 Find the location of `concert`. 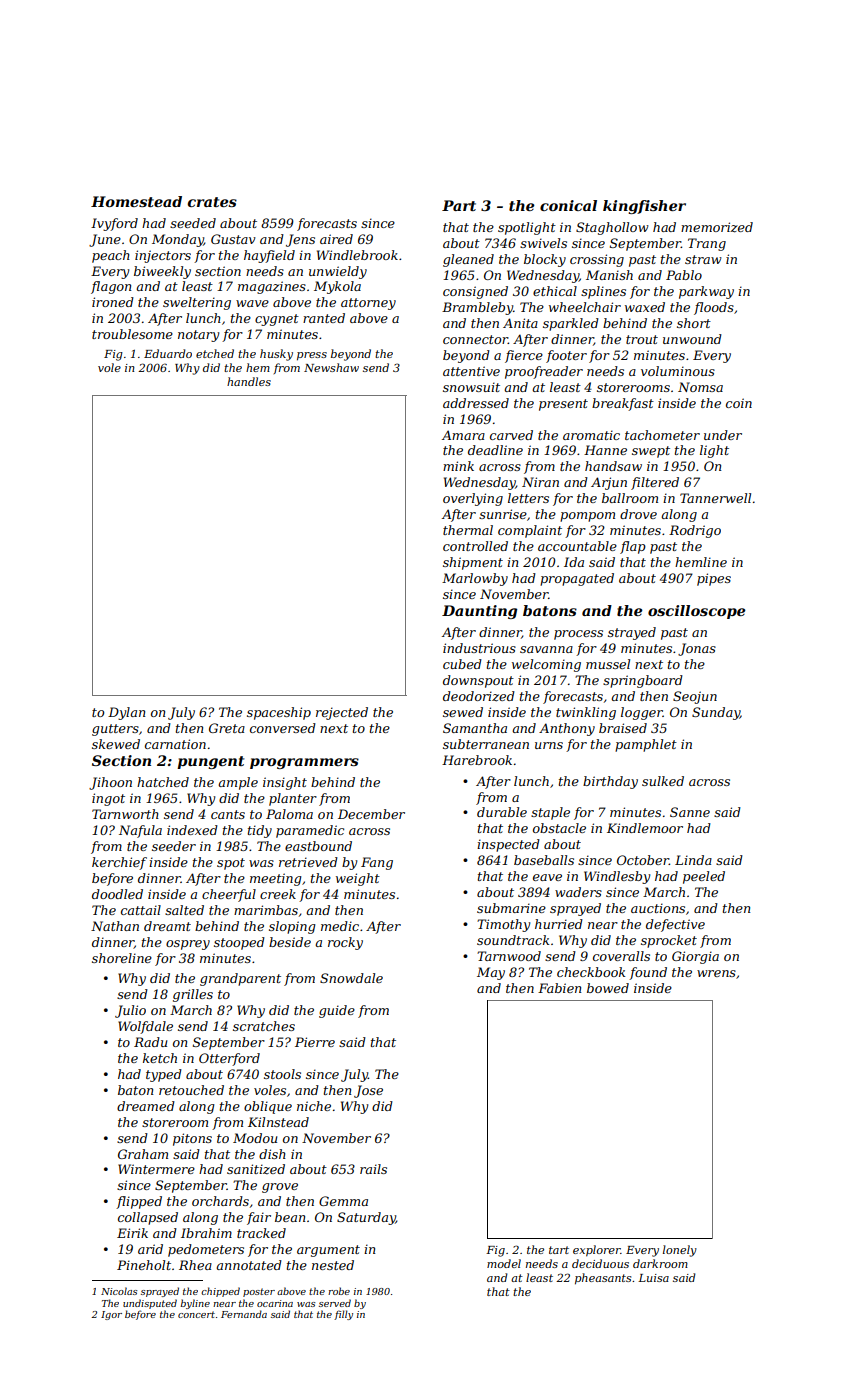

concert is located at coordinates (196, 1314).
